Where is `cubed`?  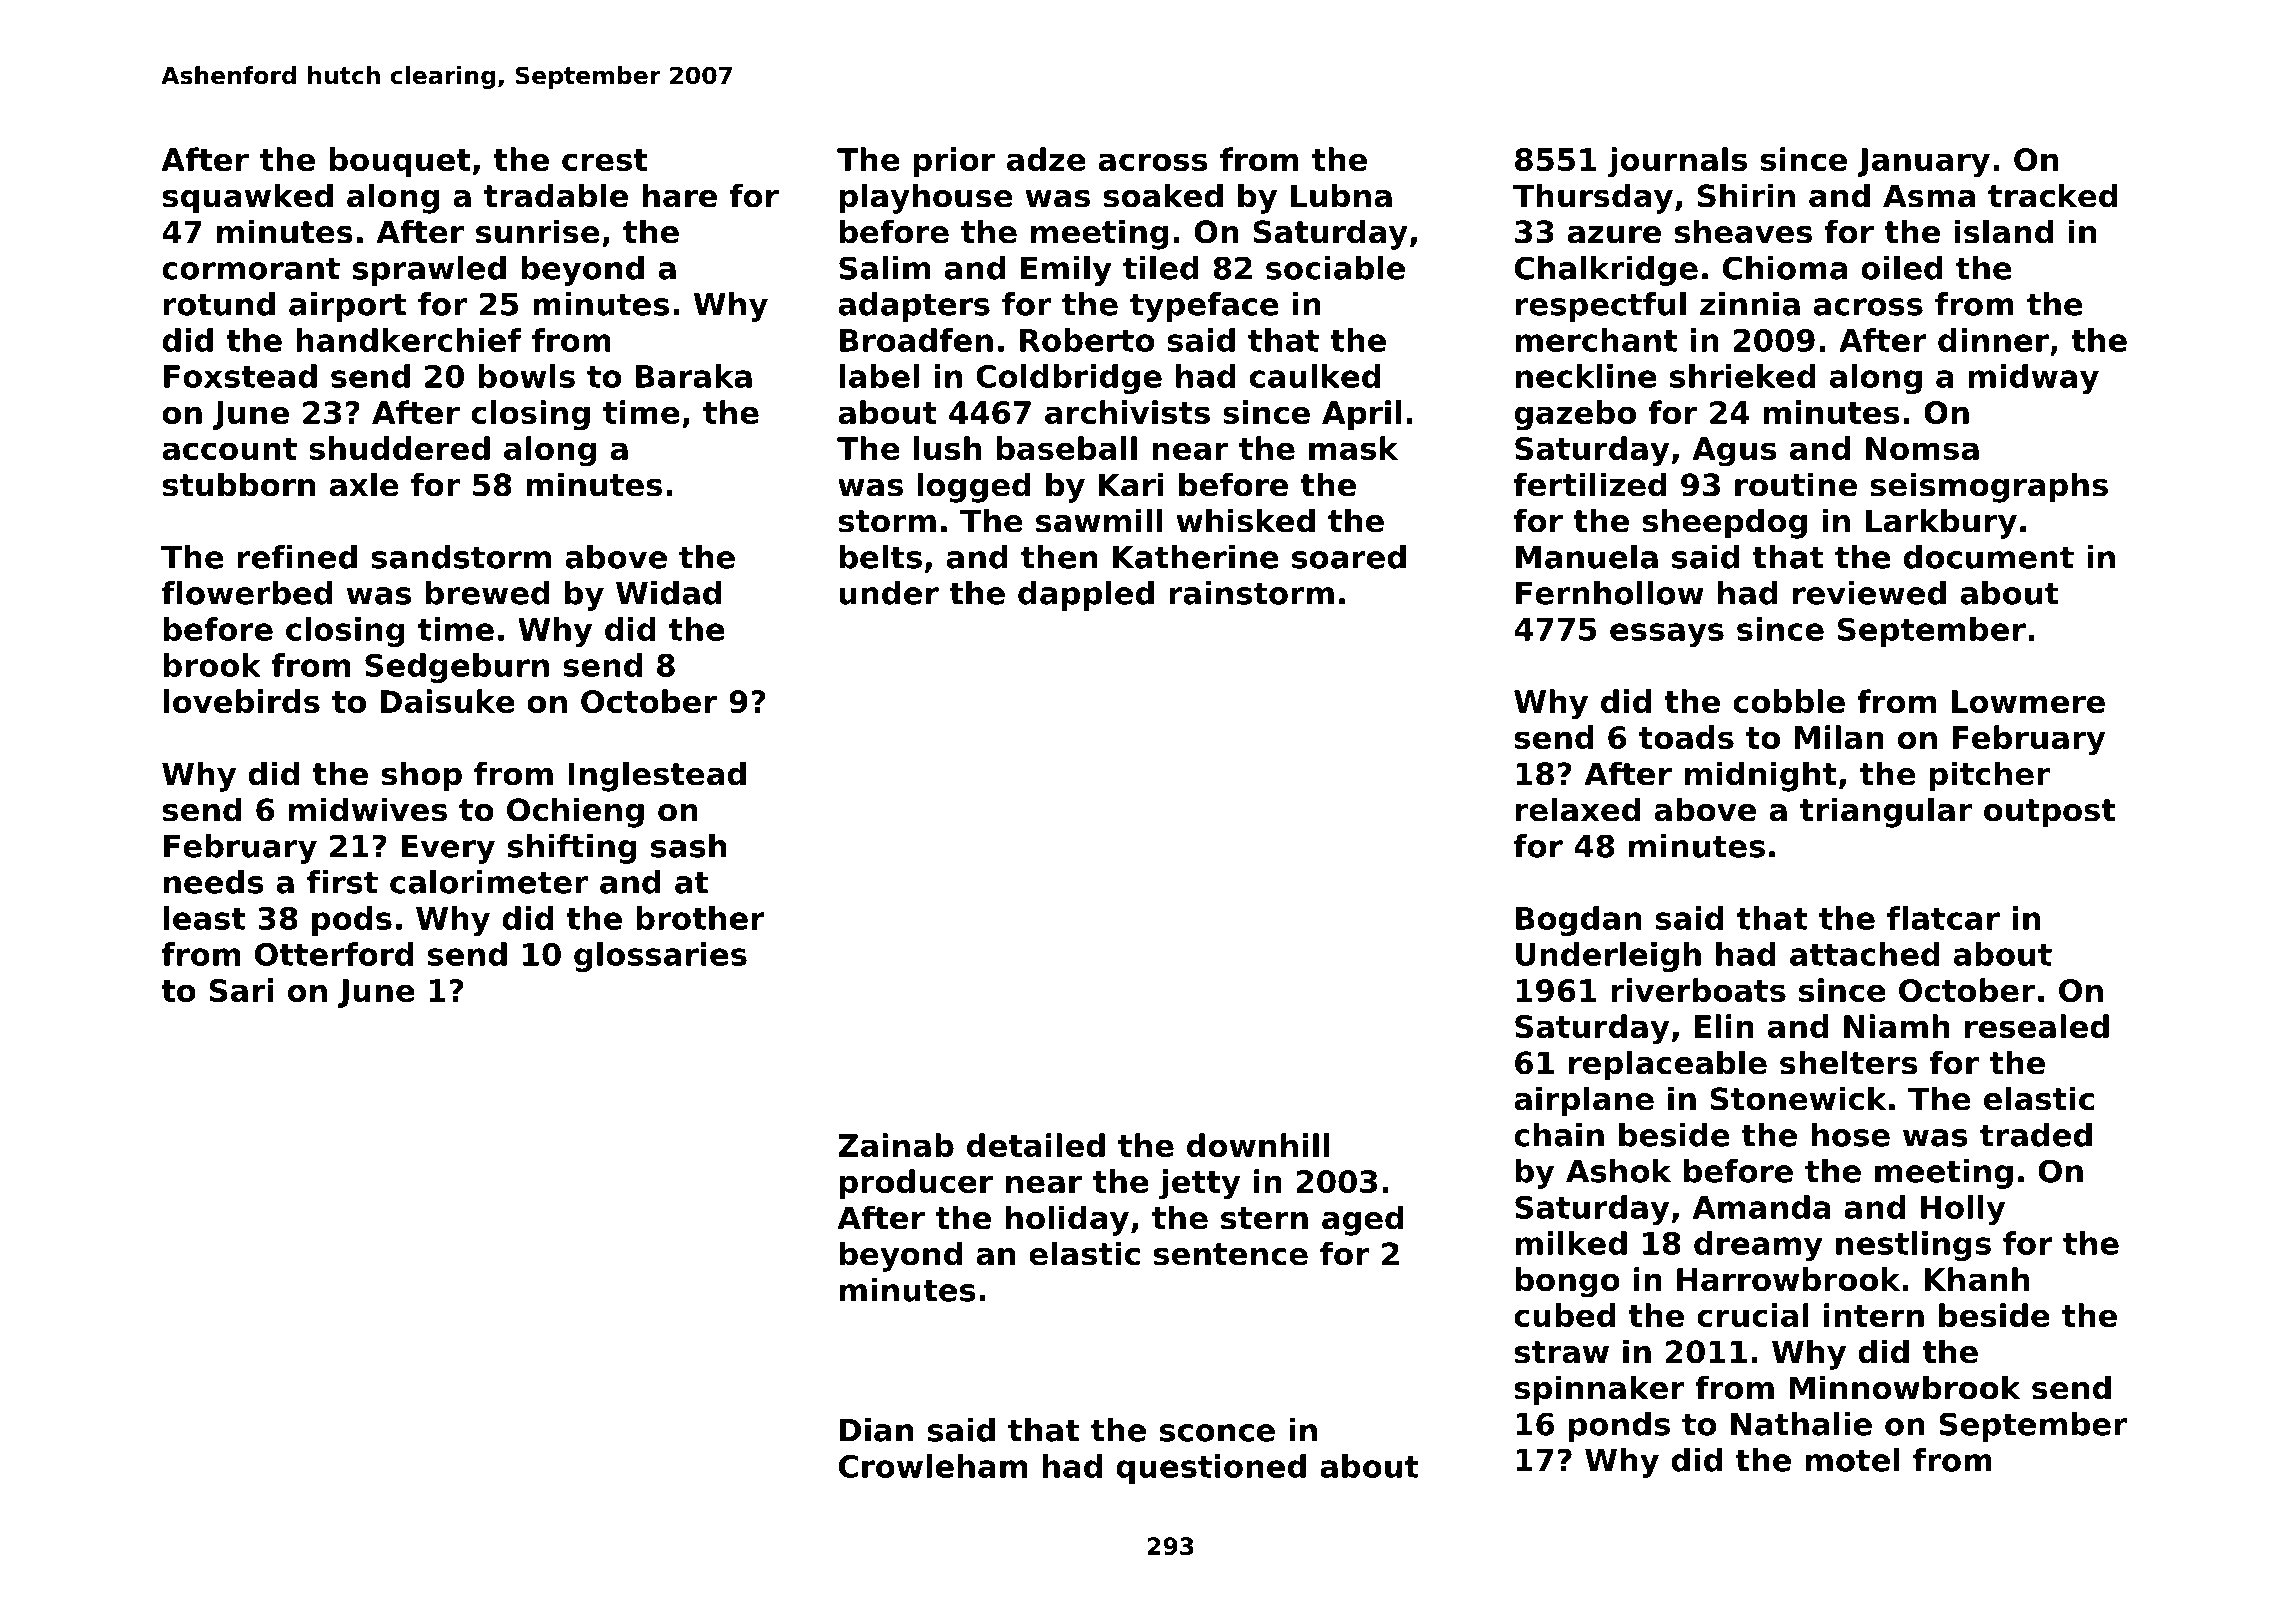
cubed is located at coordinates (1564, 1315).
